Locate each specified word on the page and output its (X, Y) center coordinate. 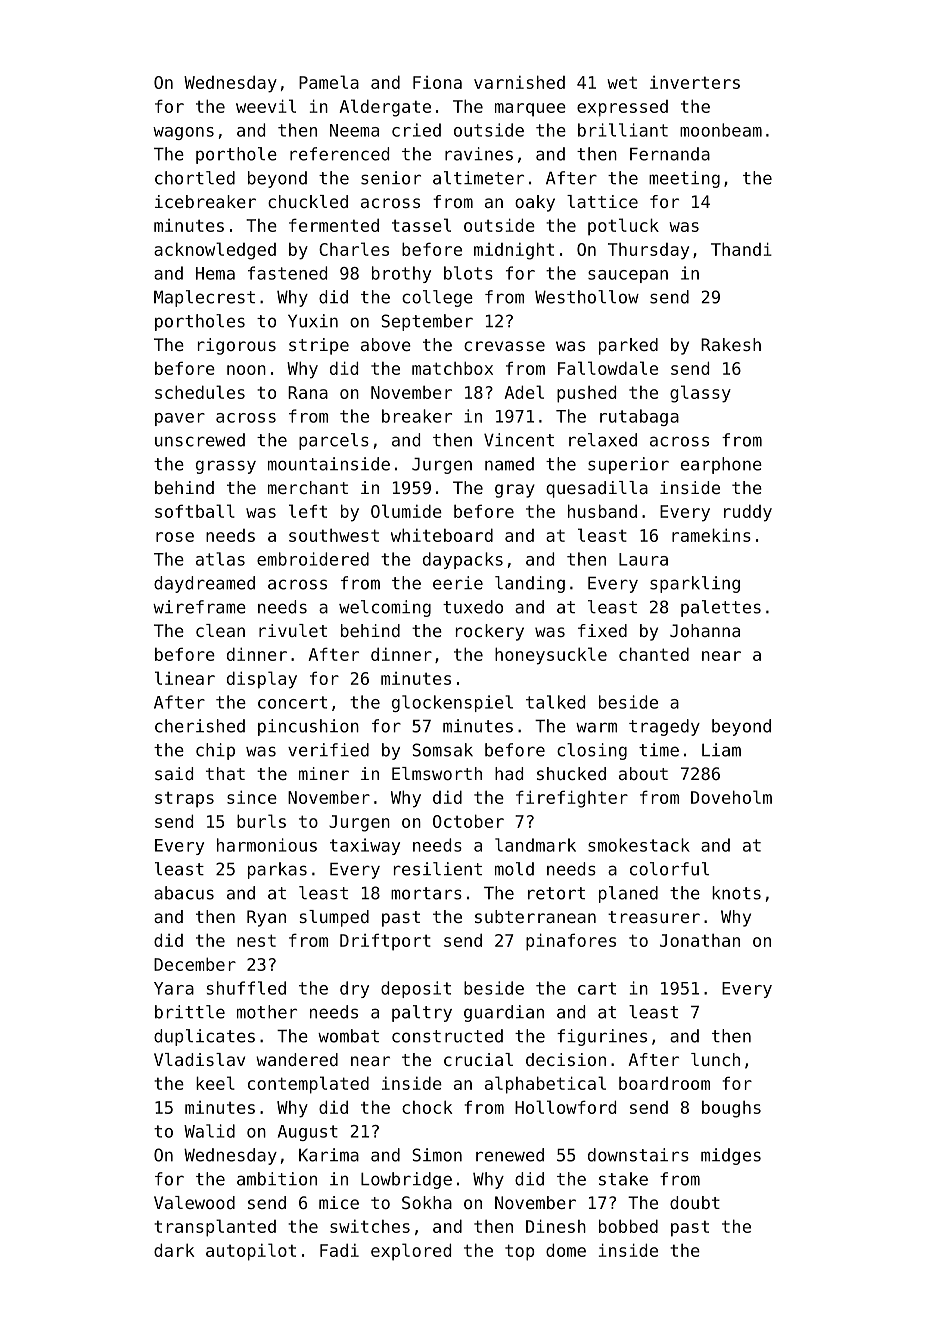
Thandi (741, 249)
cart (597, 988)
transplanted (215, 1228)
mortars (426, 893)
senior (391, 178)
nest (256, 940)
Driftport (385, 942)
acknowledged (215, 251)
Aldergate (385, 108)
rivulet (293, 630)
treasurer (654, 917)
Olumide (406, 511)
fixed (602, 630)
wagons (183, 133)
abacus (184, 893)
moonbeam (721, 130)
